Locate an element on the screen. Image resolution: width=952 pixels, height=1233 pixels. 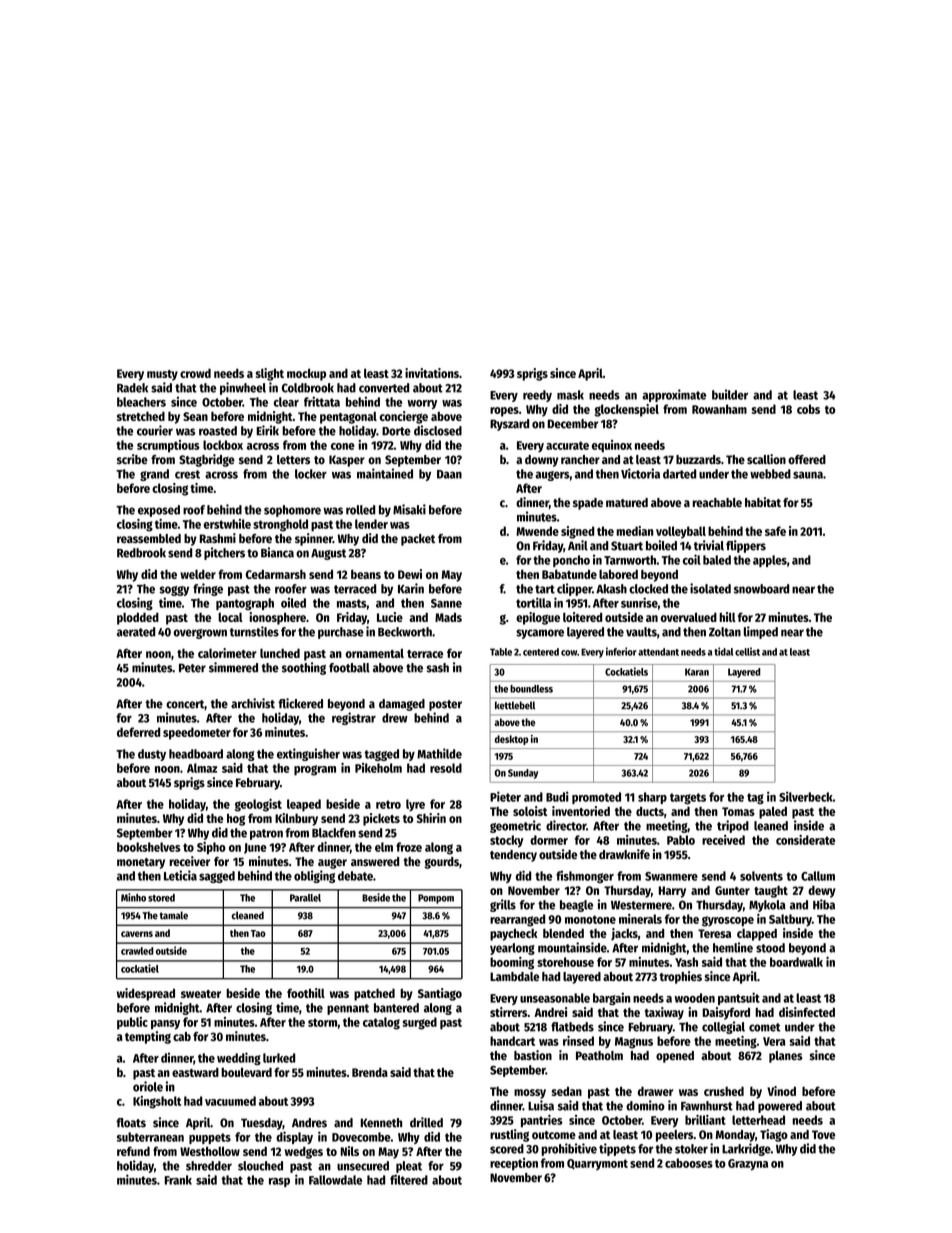
disclosed is located at coordinates (438, 430).
